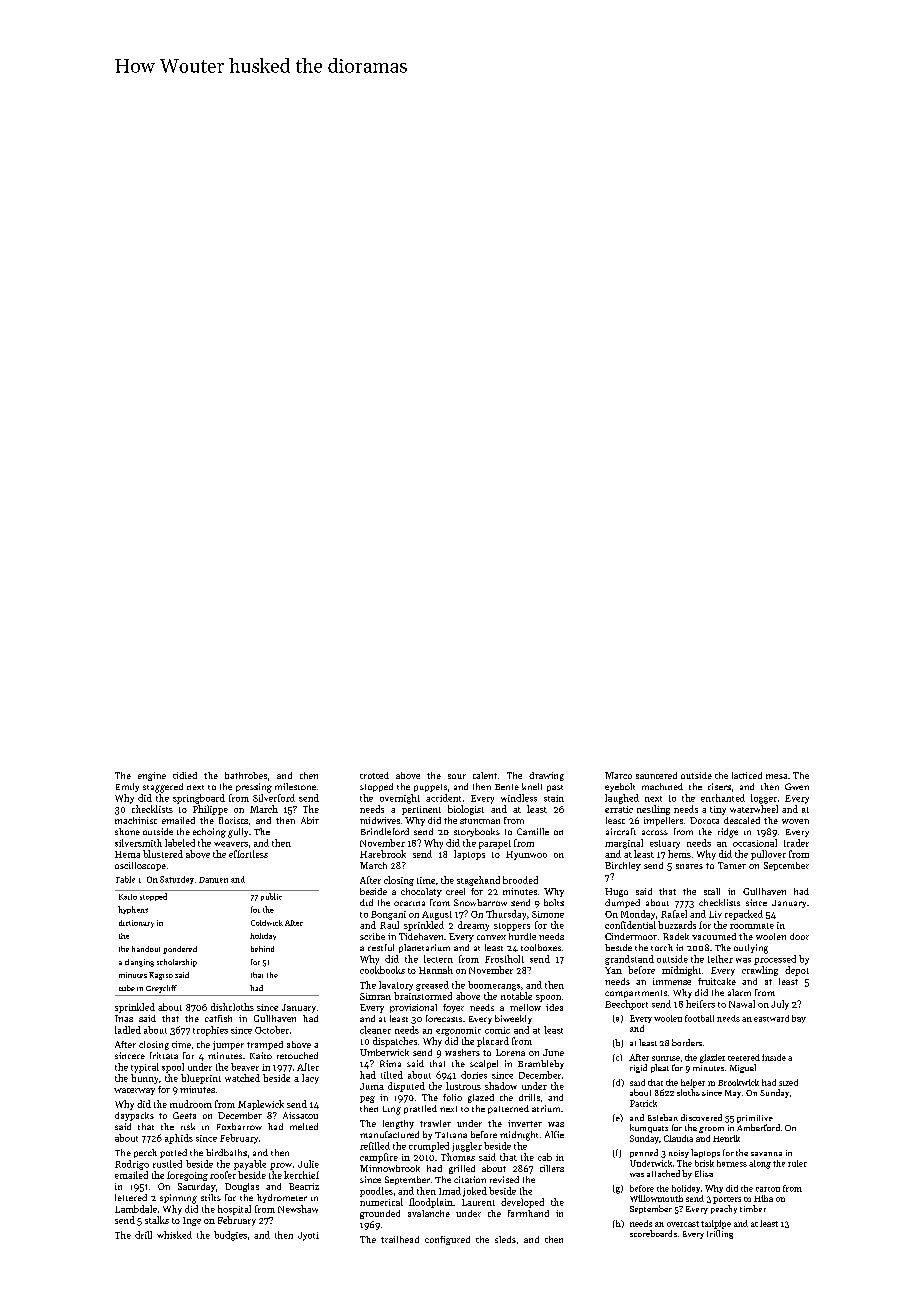 The image size is (924, 1308). What do you see at coordinates (457, 776) in the page?
I see `sour` at bounding box center [457, 776].
